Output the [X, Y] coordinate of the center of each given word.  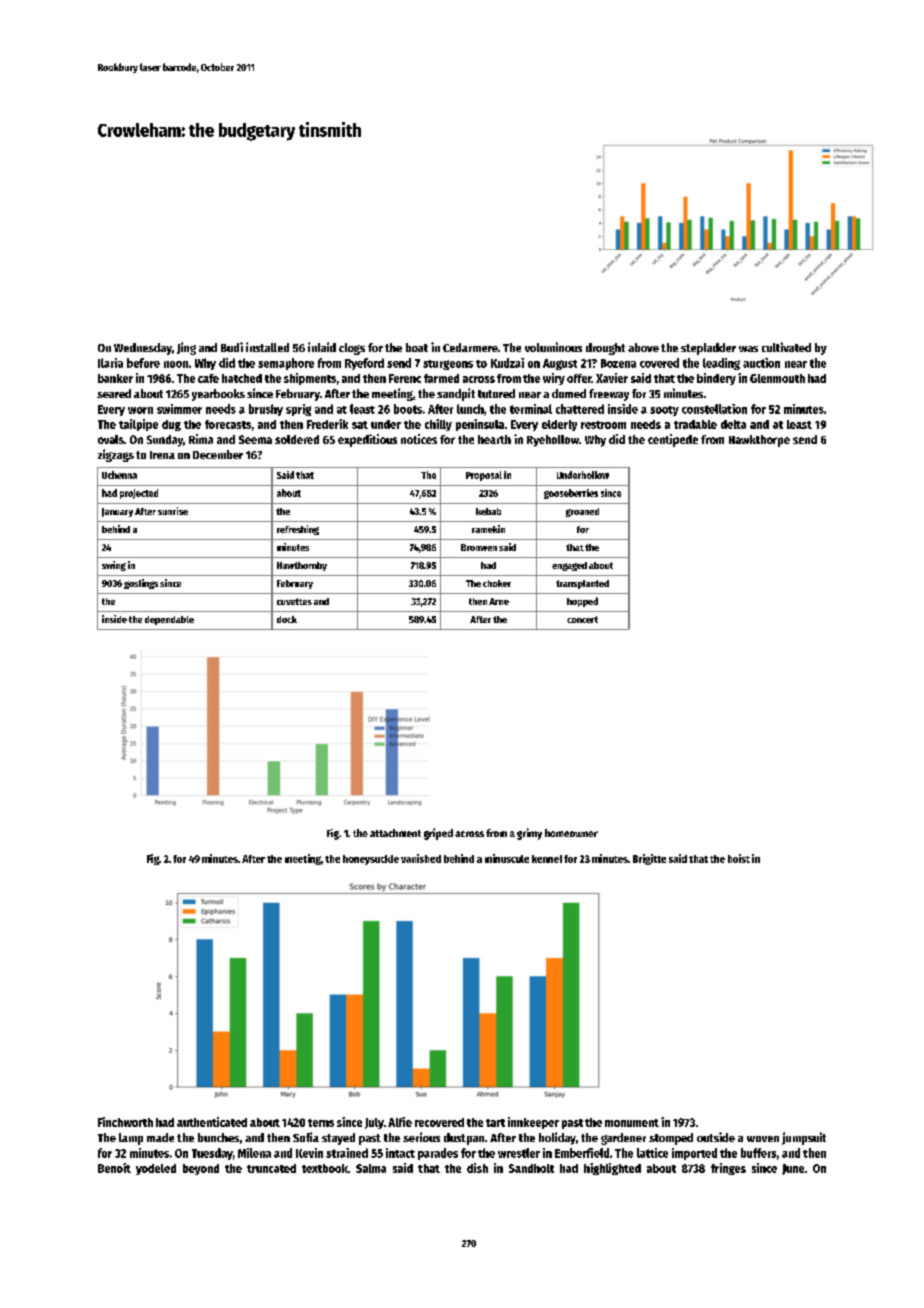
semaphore [286, 364]
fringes [728, 1169]
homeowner [571, 833]
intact [400, 1153]
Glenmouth [777, 378]
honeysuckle [371, 860]
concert [582, 619]
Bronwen [479, 547]
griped [438, 834]
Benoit [114, 1168]
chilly [438, 425]
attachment [395, 833]
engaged [569, 566]
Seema [255, 439]
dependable [169, 620]
